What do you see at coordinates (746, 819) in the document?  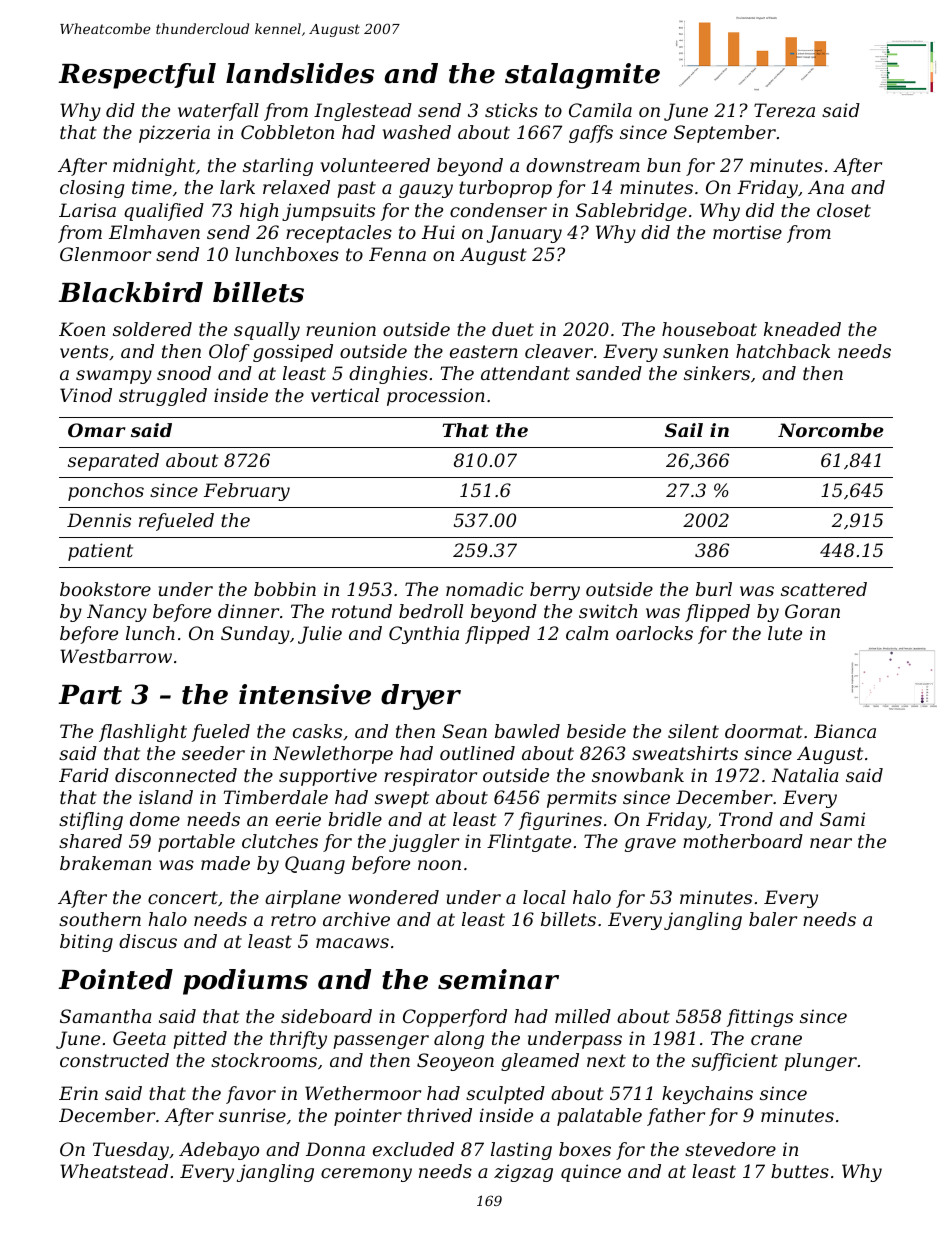 I see `Trond` at bounding box center [746, 819].
